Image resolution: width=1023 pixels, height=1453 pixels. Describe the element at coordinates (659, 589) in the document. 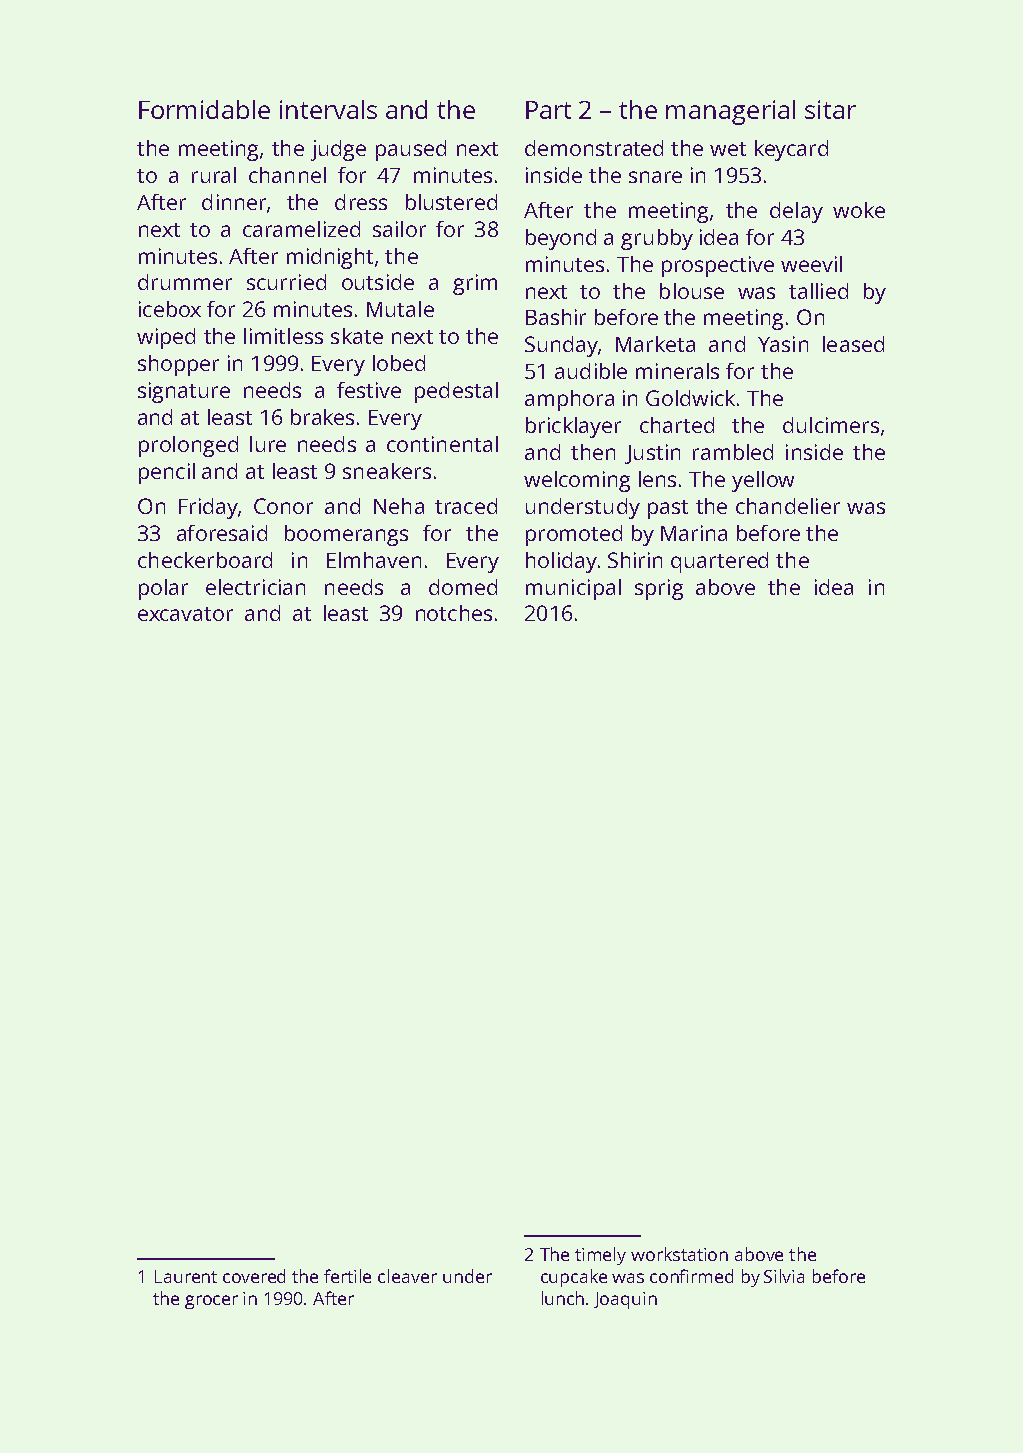

I see `sprig` at that location.
